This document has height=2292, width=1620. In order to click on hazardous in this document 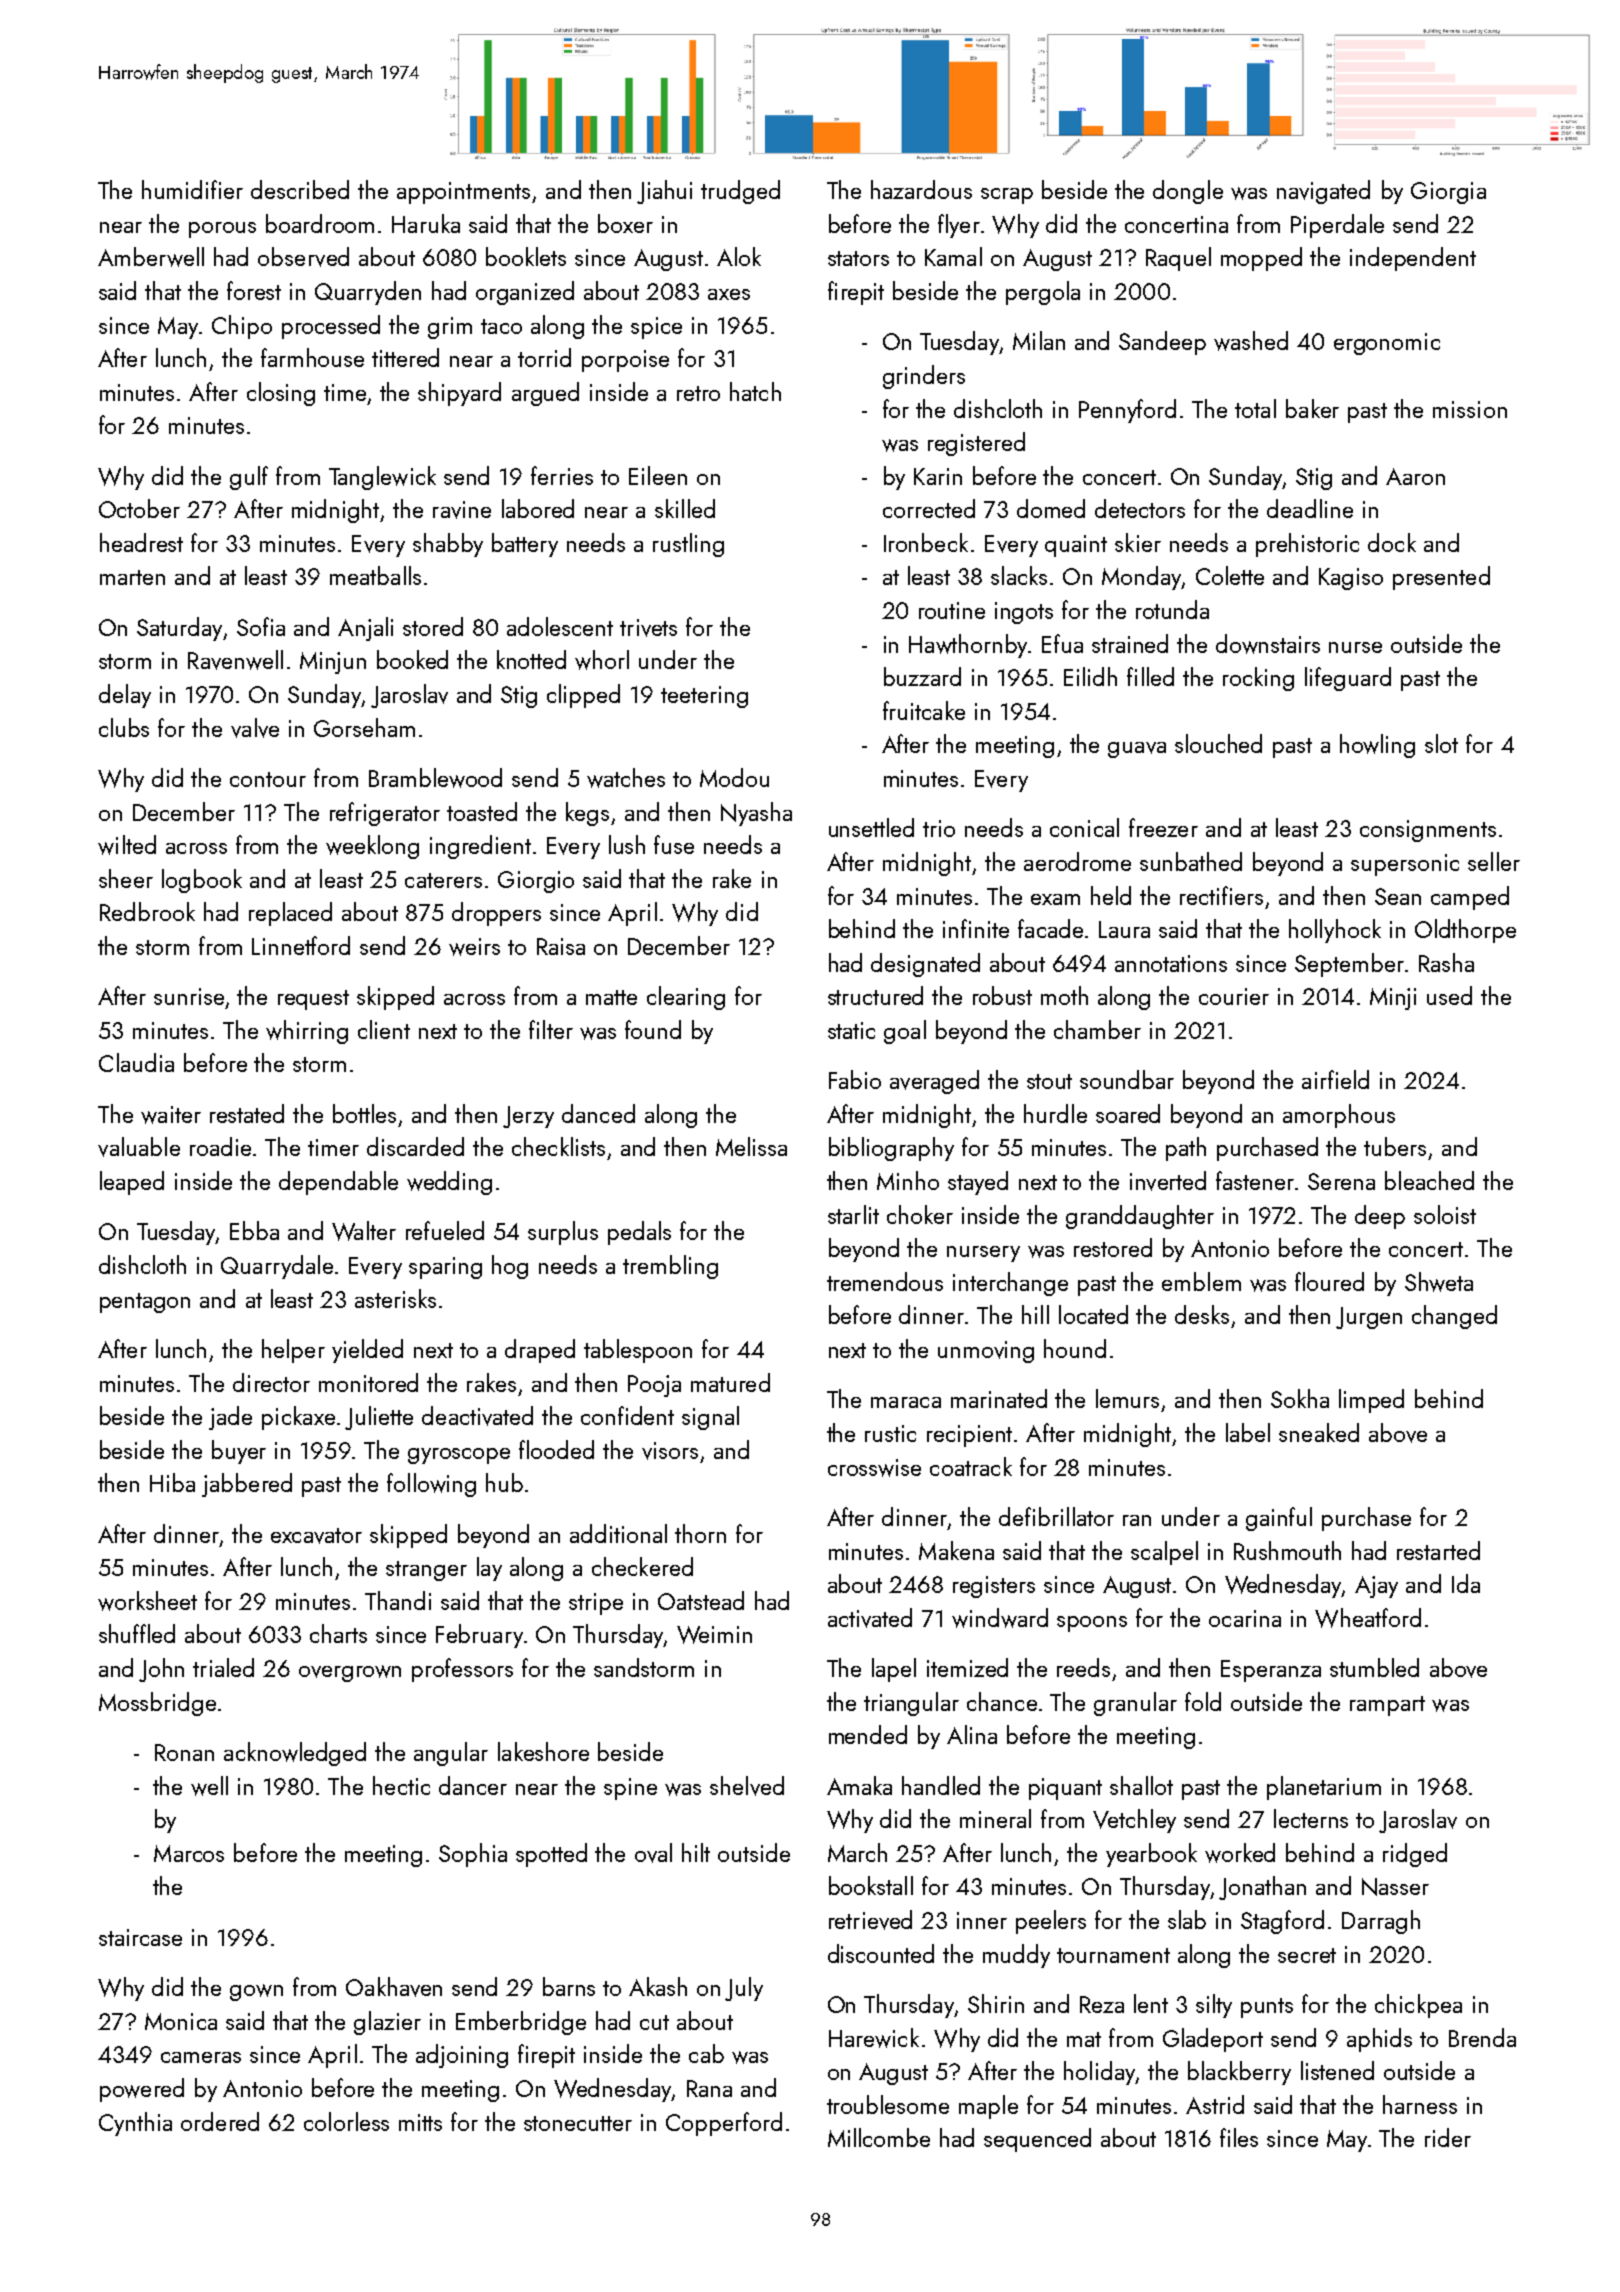, I will do `click(921, 189)`.
